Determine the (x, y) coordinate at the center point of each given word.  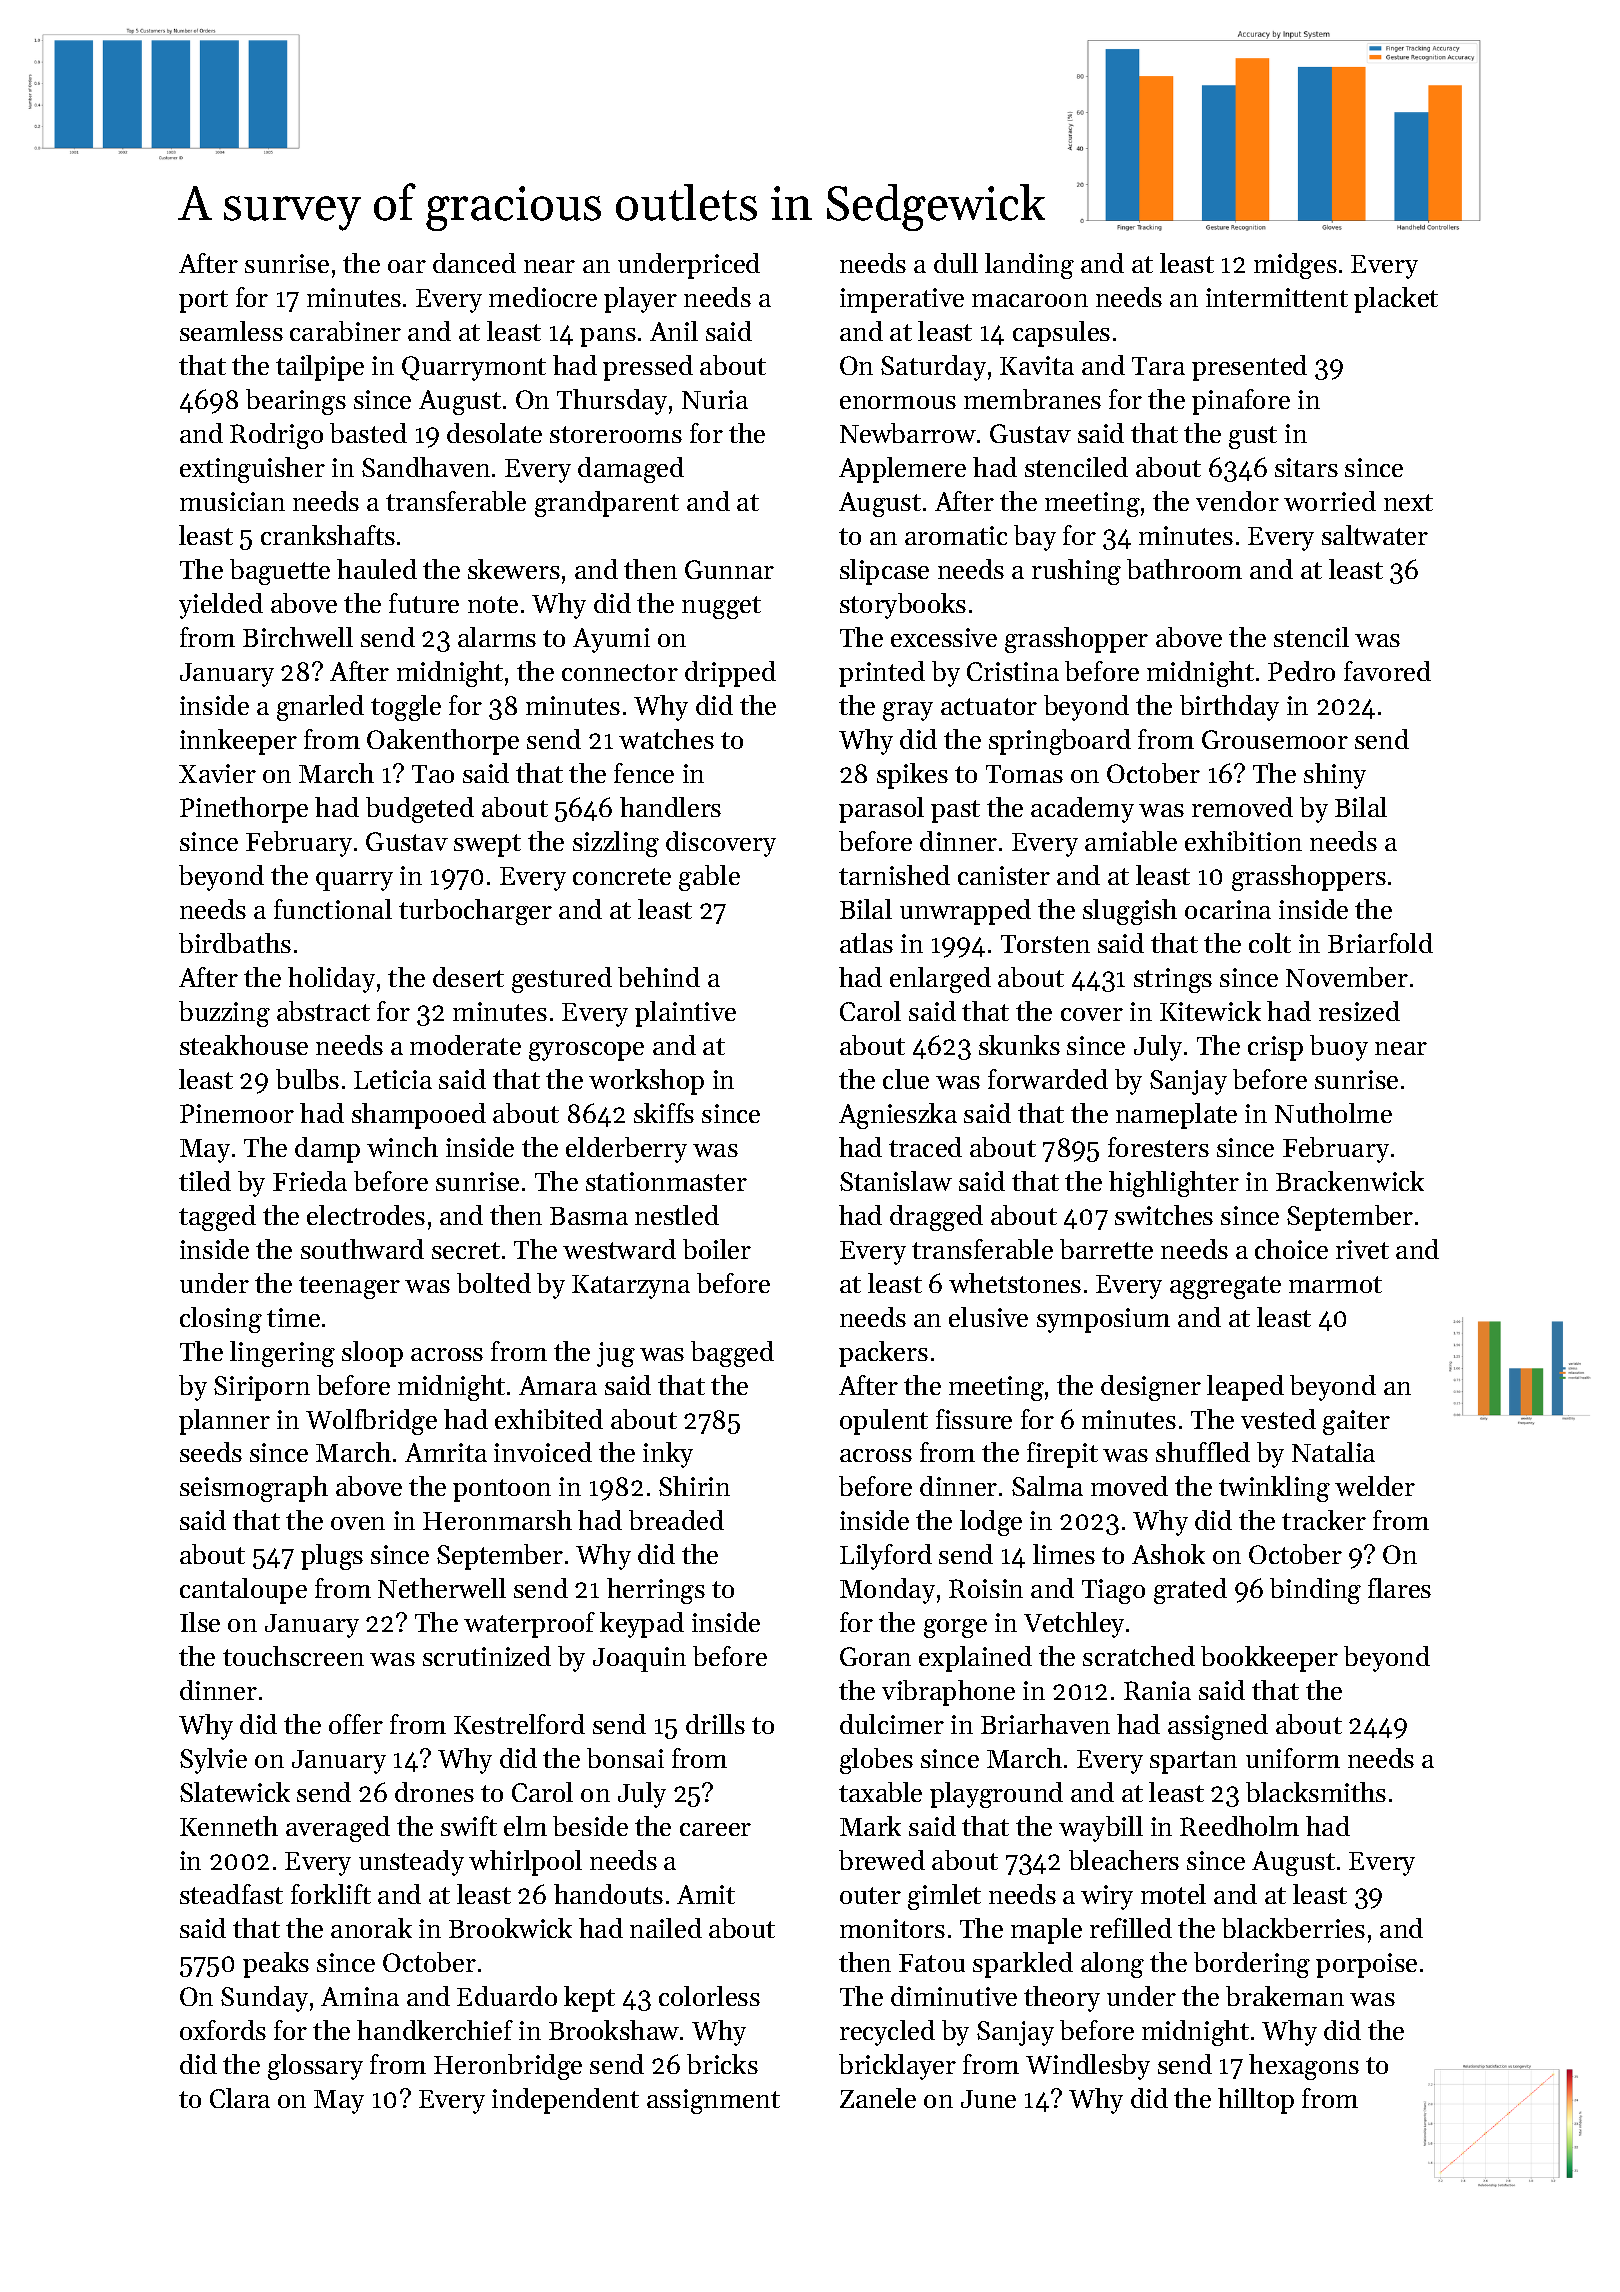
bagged (732, 1354)
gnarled (320, 708)
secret (466, 1250)
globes (876, 1761)
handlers (670, 807)
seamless (231, 331)
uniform (1293, 1758)
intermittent (1277, 297)
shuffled (1203, 1452)
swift (469, 1826)
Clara (240, 2098)
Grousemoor (1275, 739)
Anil (674, 331)
